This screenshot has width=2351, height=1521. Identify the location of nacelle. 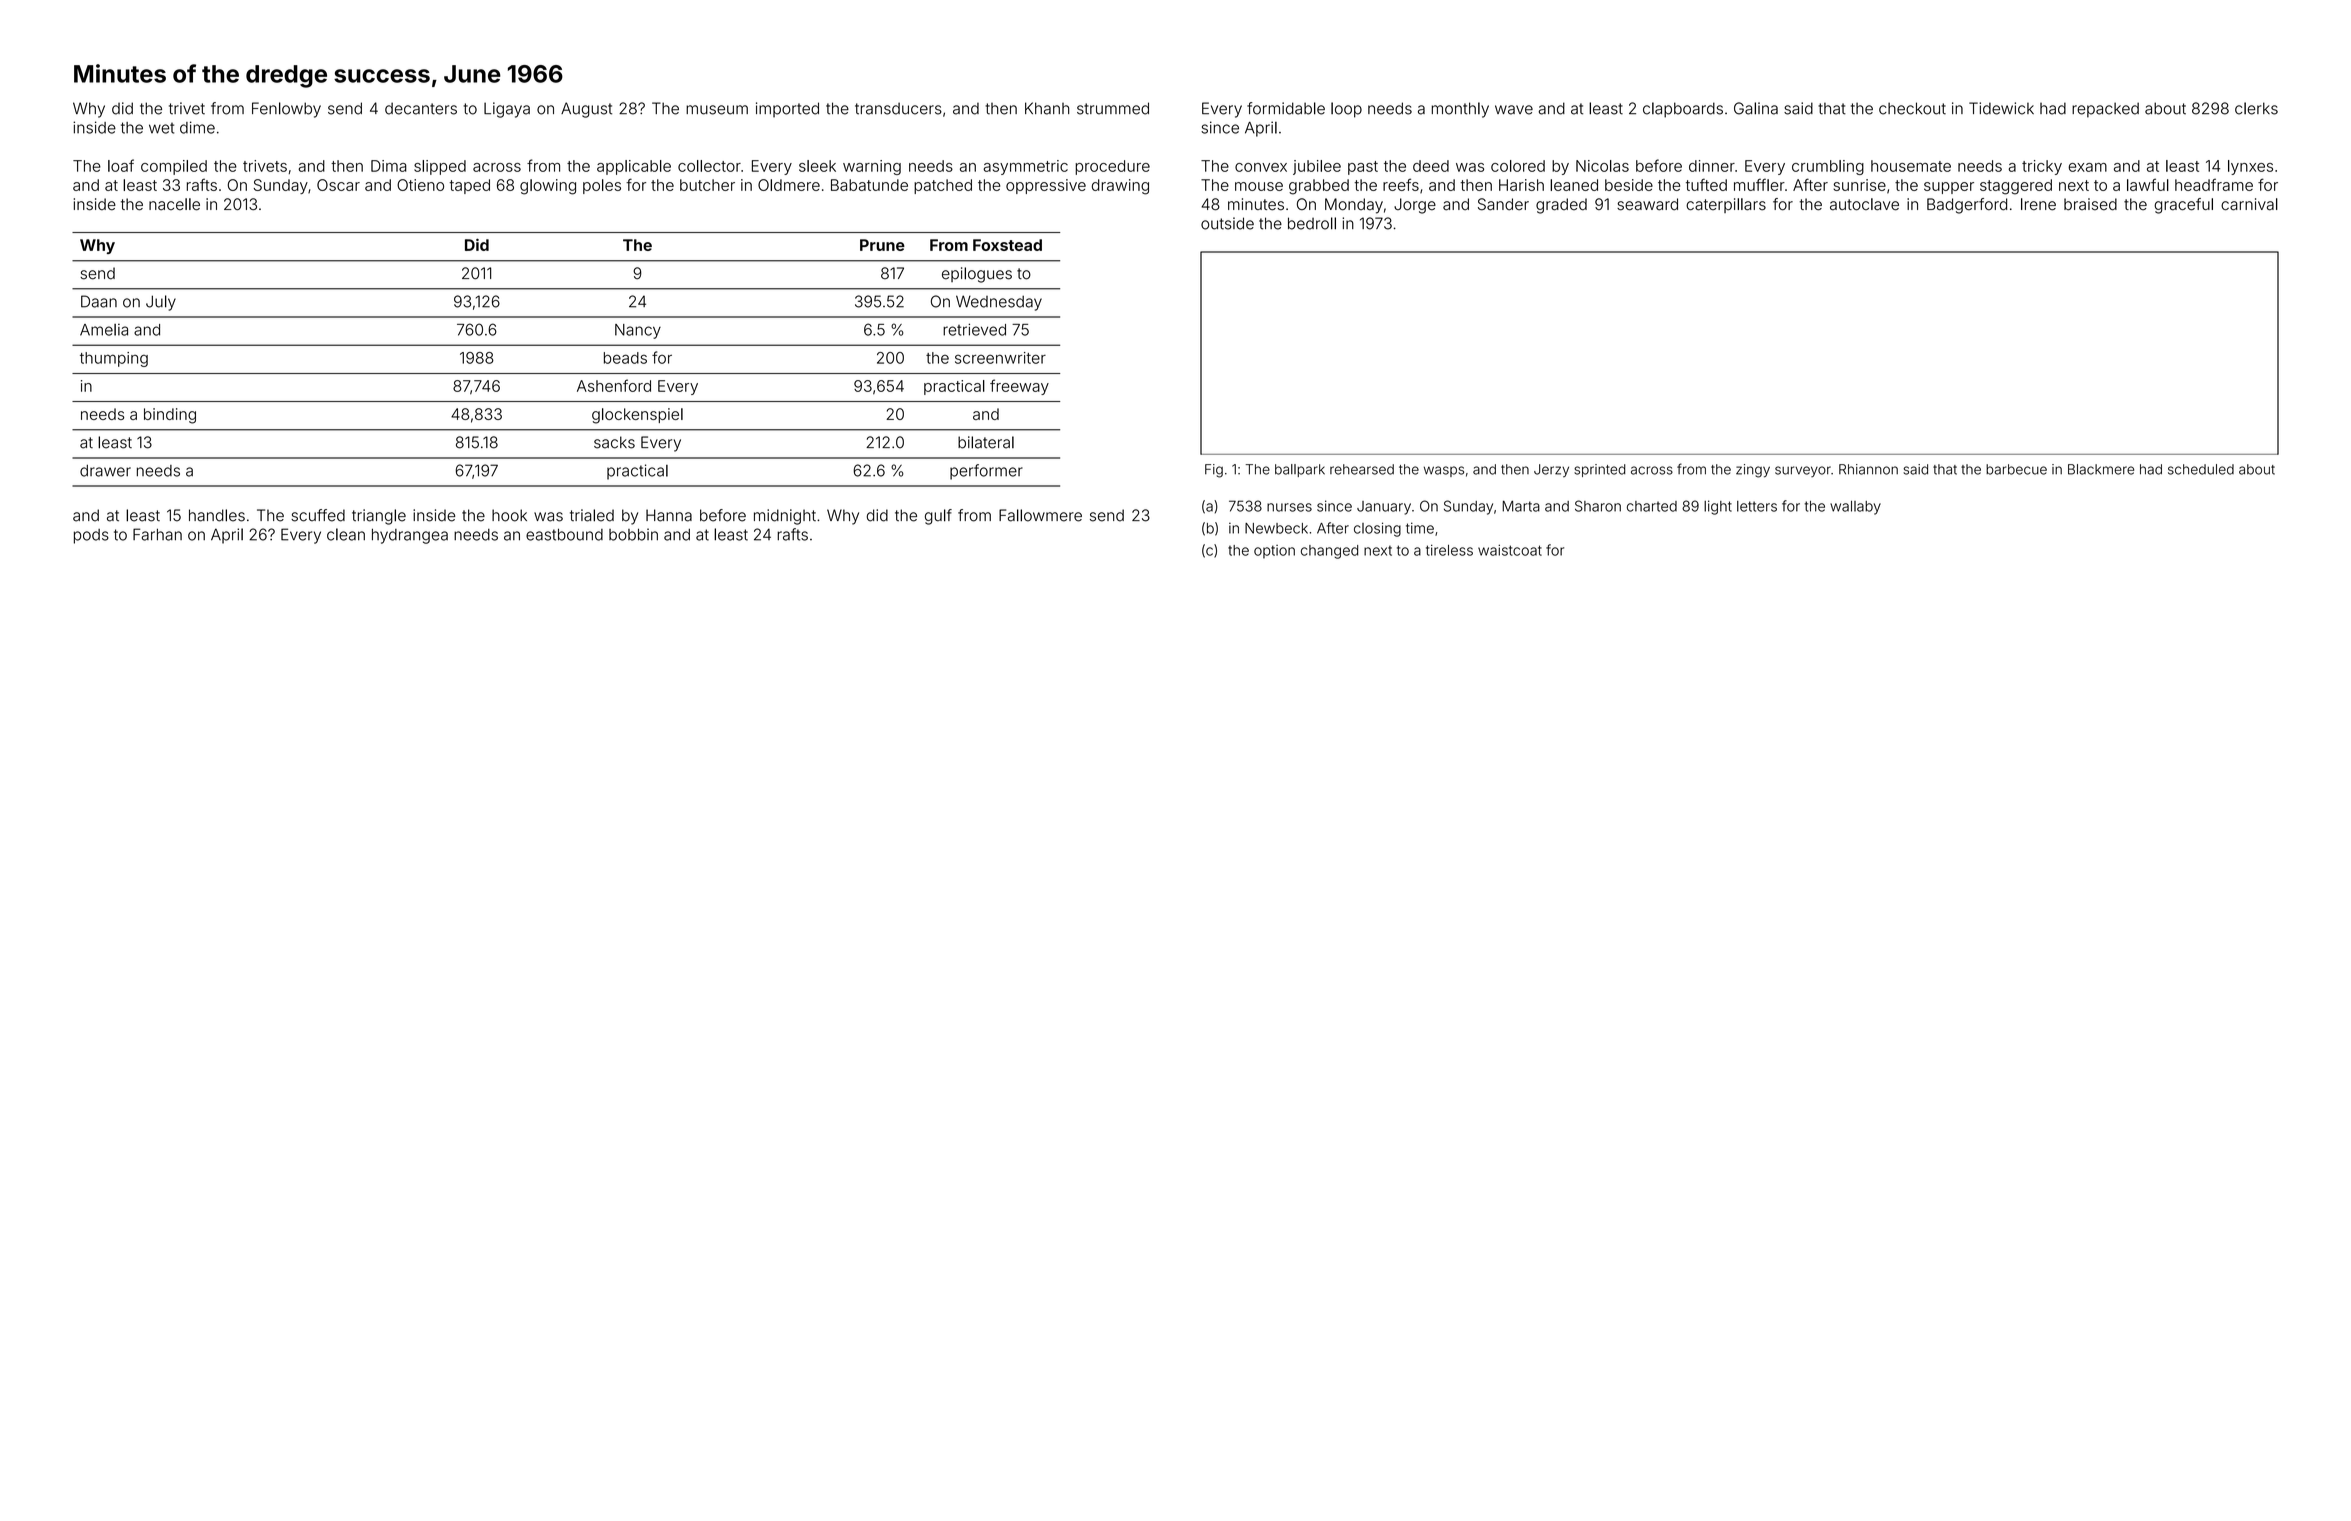
(174, 204).
